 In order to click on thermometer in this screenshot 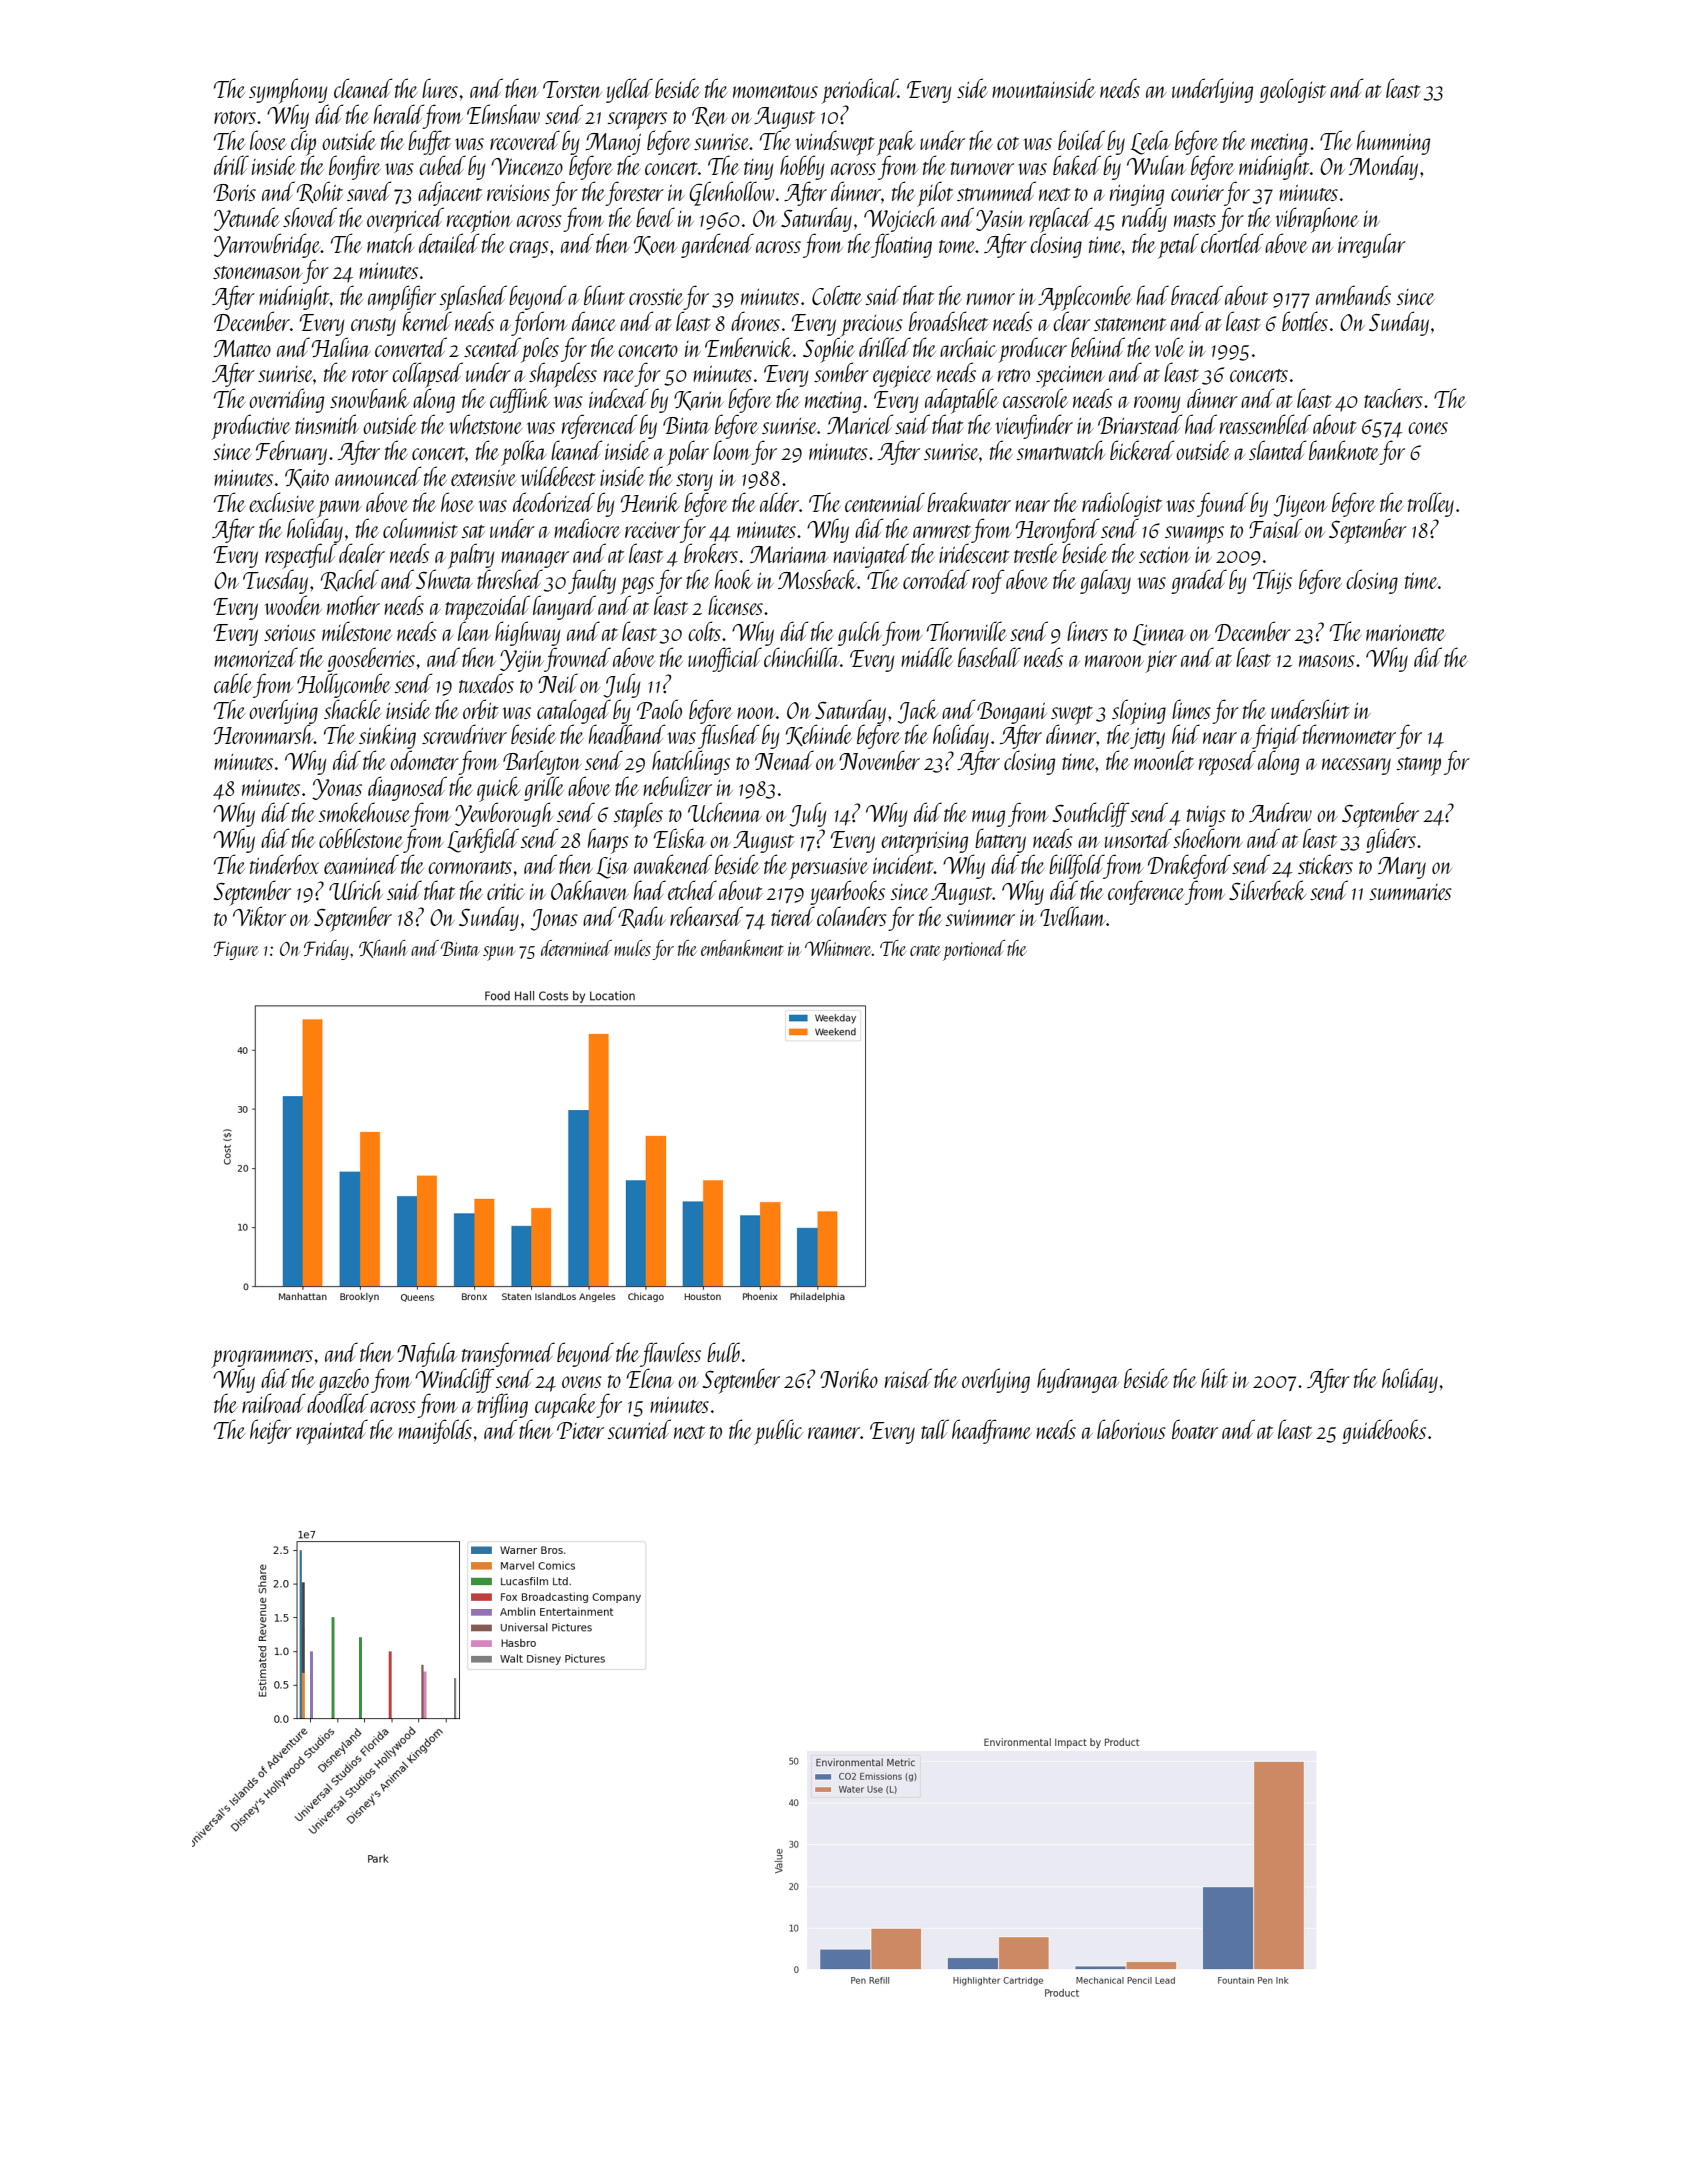, I will do `click(1349, 734)`.
